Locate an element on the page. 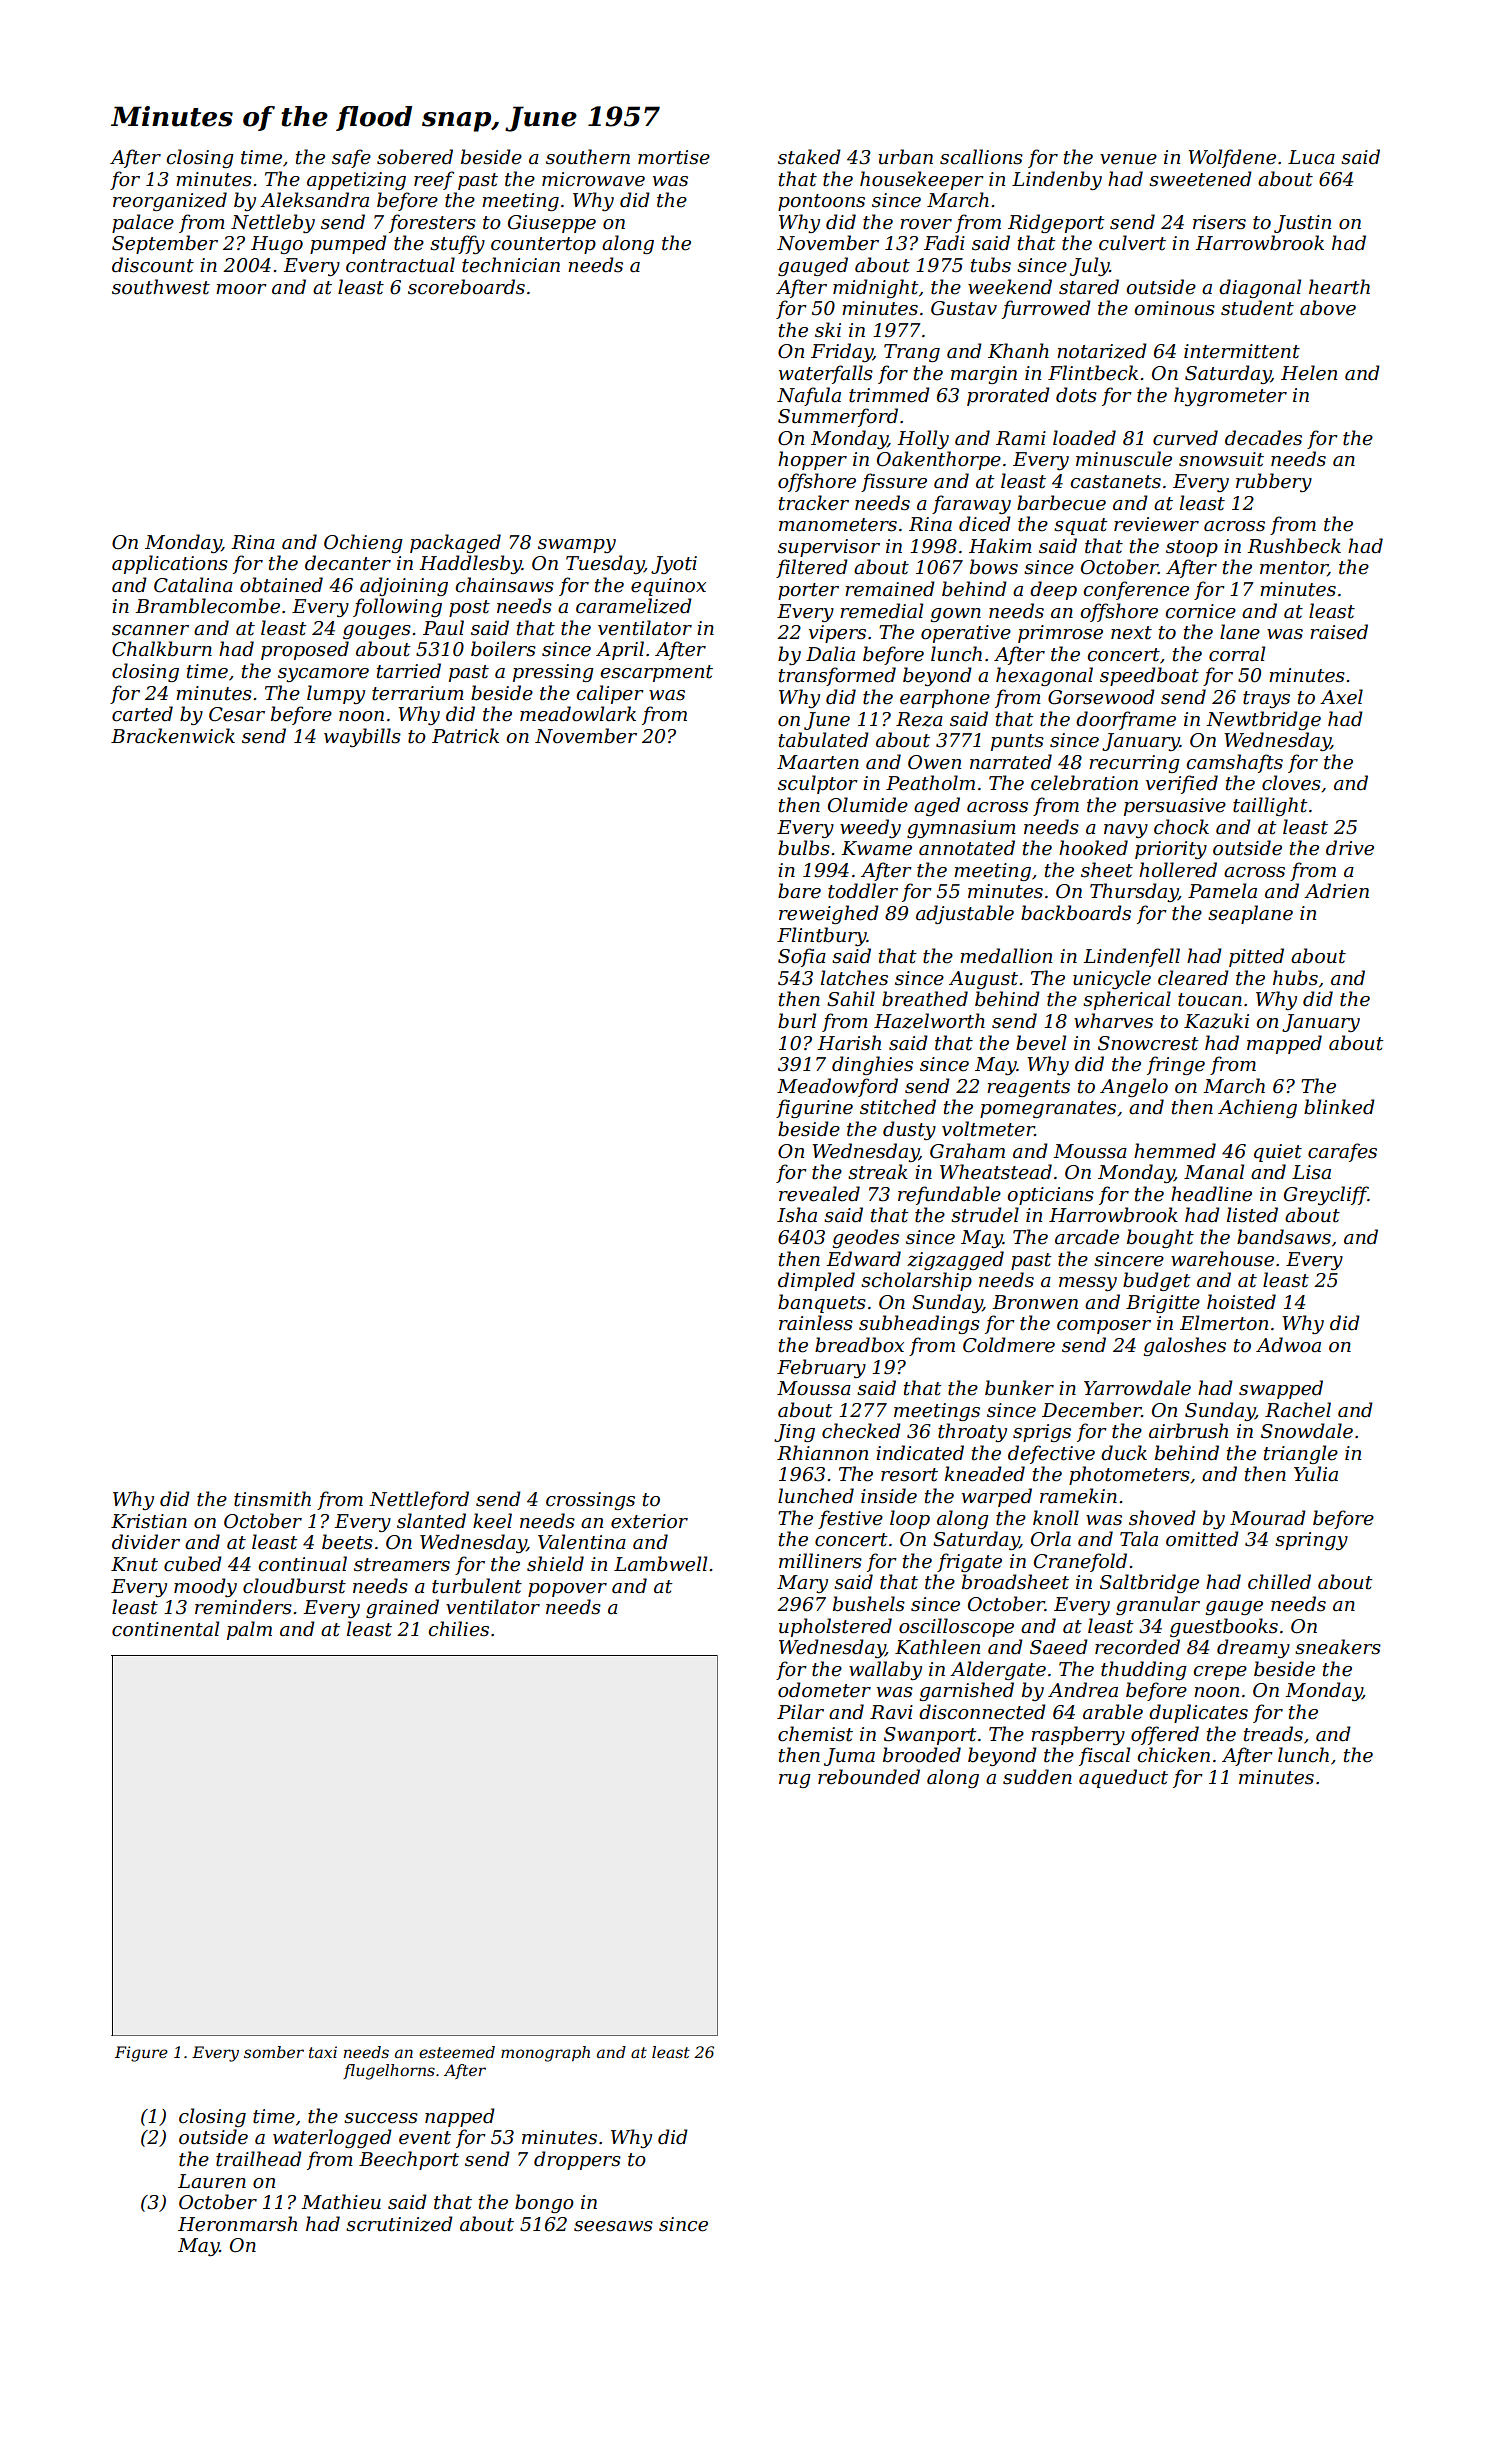 Image resolution: width=1496 pixels, height=2464 pixels. cloudburst is located at coordinates (294, 1586).
